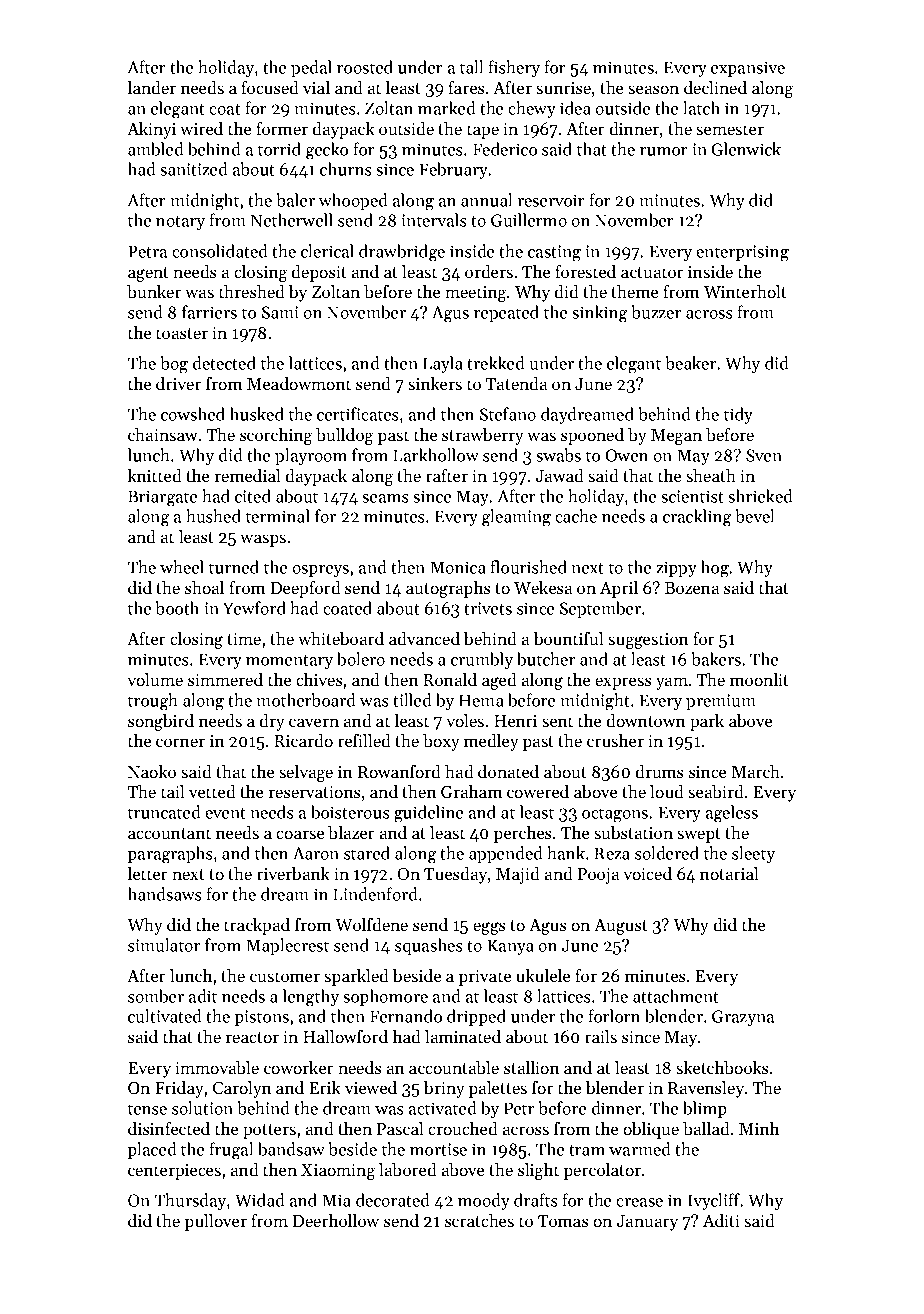  I want to click on booth, so click(177, 608).
